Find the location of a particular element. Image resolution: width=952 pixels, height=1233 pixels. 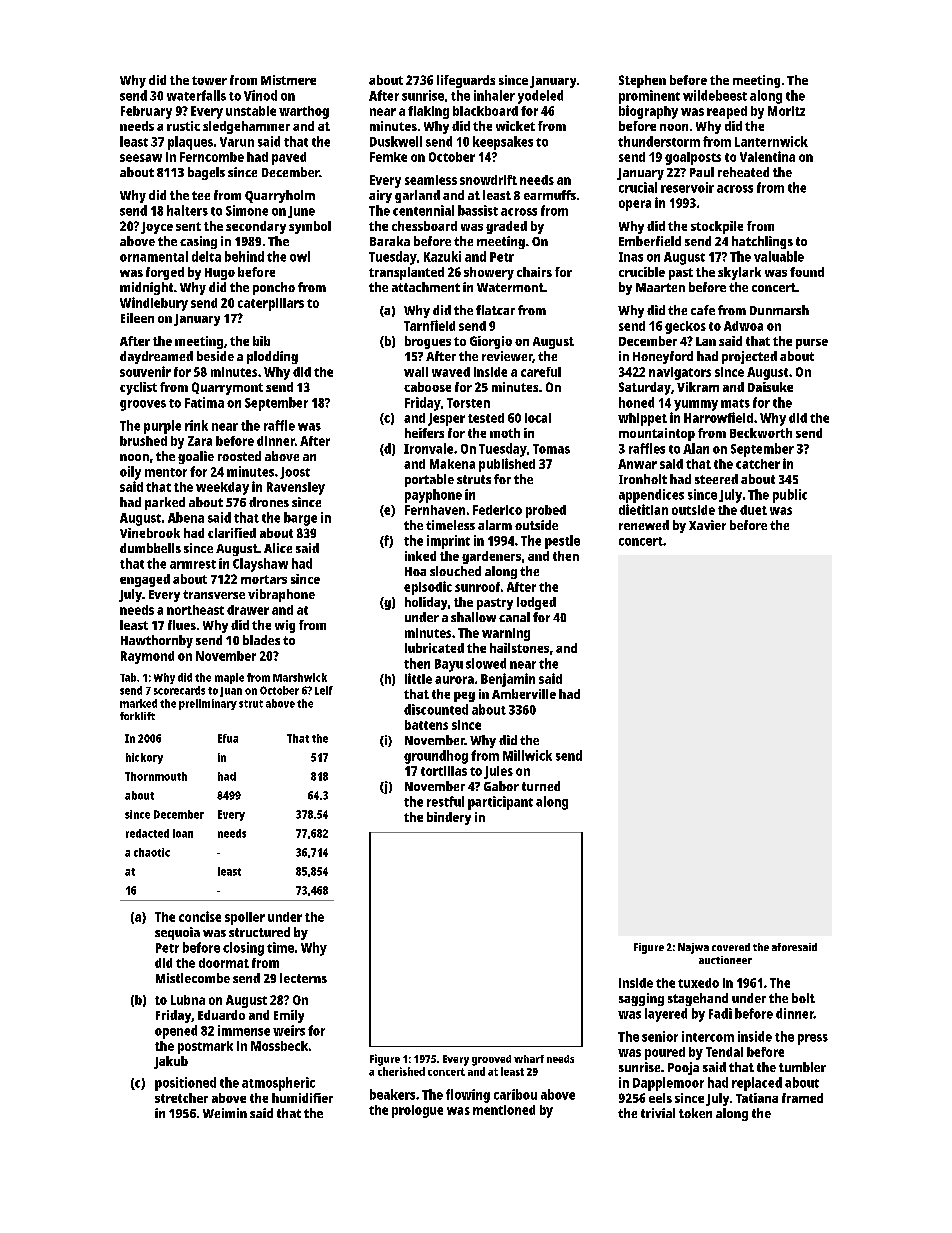

Xavier is located at coordinates (707, 525).
